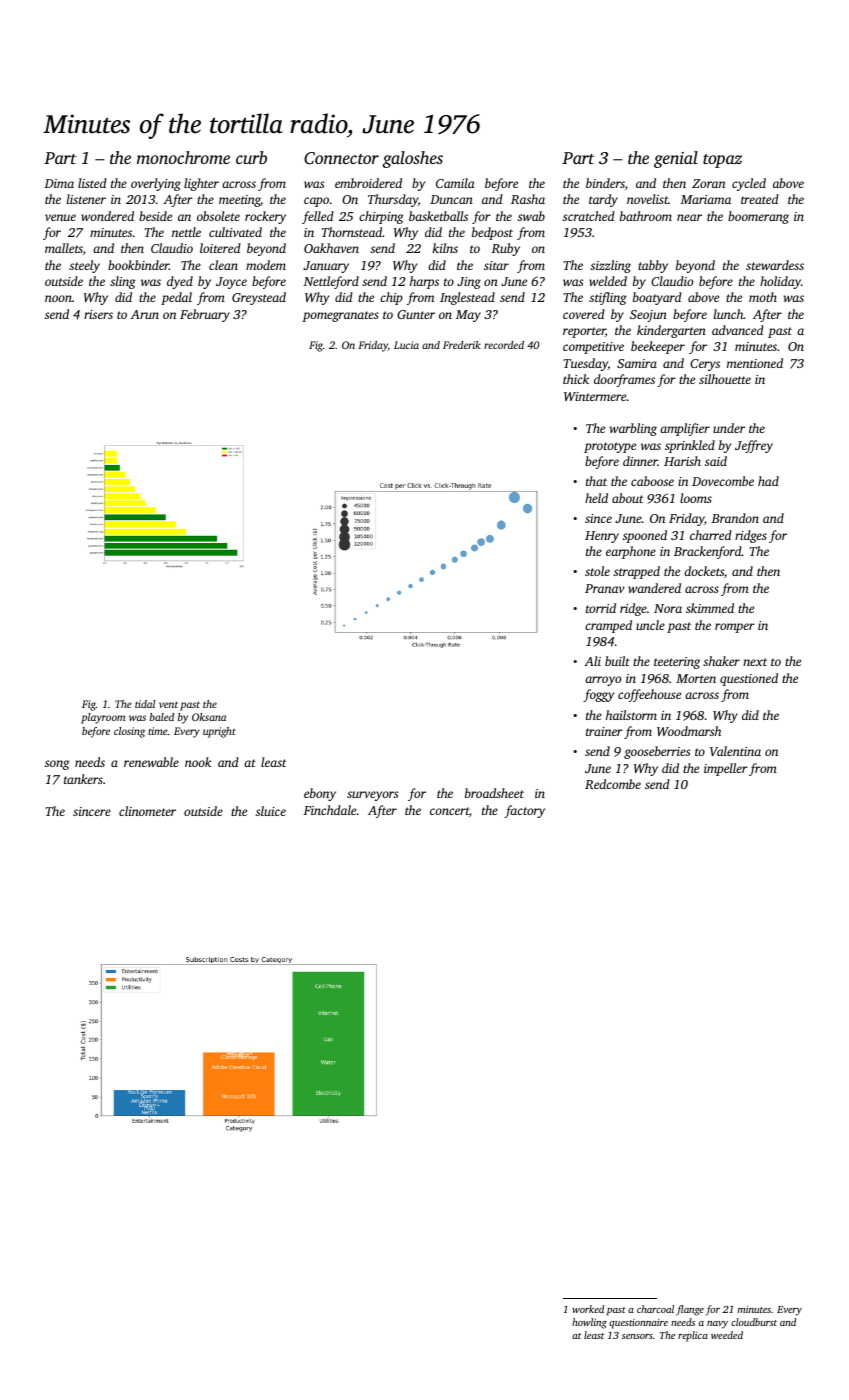 Image resolution: width=849 pixels, height=1400 pixels. Describe the element at coordinates (693, 1336) in the screenshot. I see `replica` at that location.
